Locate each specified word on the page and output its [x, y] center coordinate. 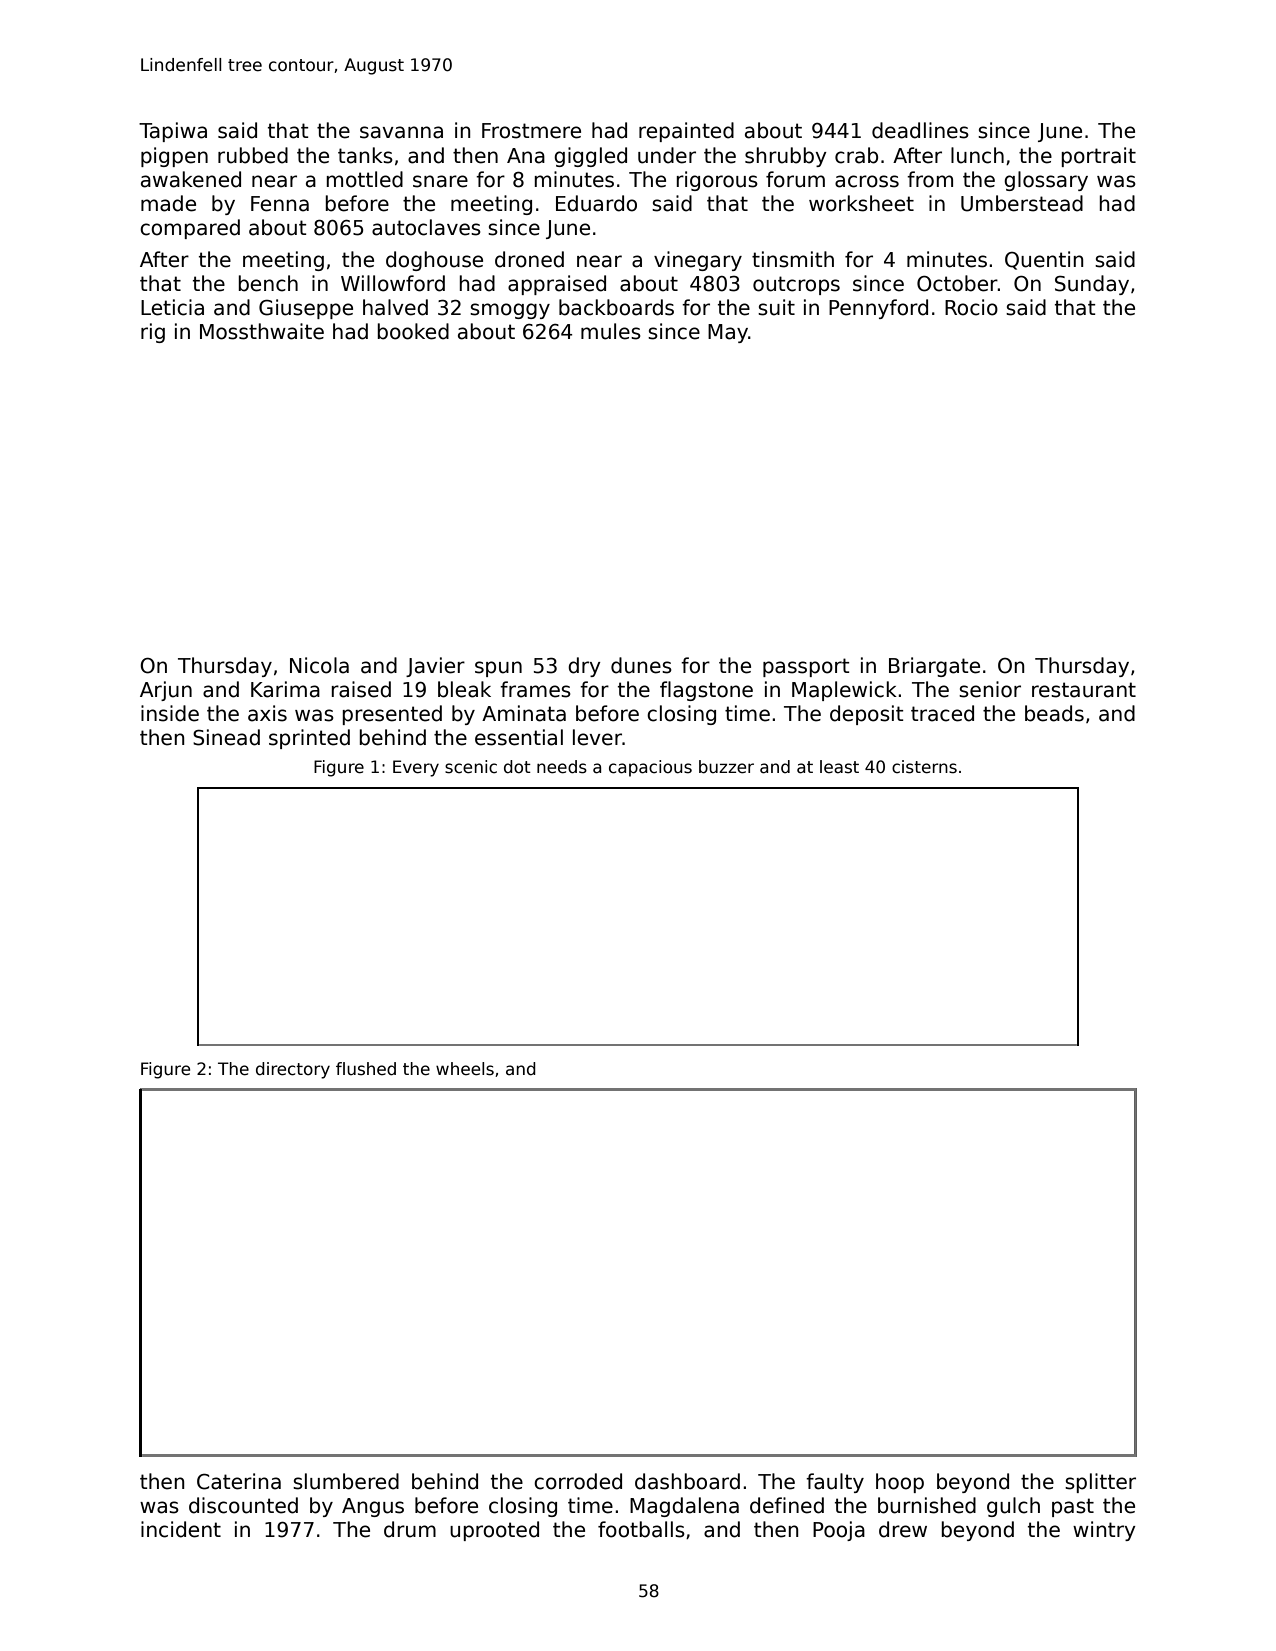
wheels [465, 1069]
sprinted [309, 739]
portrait [1098, 157]
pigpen [174, 157]
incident [181, 1529]
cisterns [924, 767]
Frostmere [531, 131]
